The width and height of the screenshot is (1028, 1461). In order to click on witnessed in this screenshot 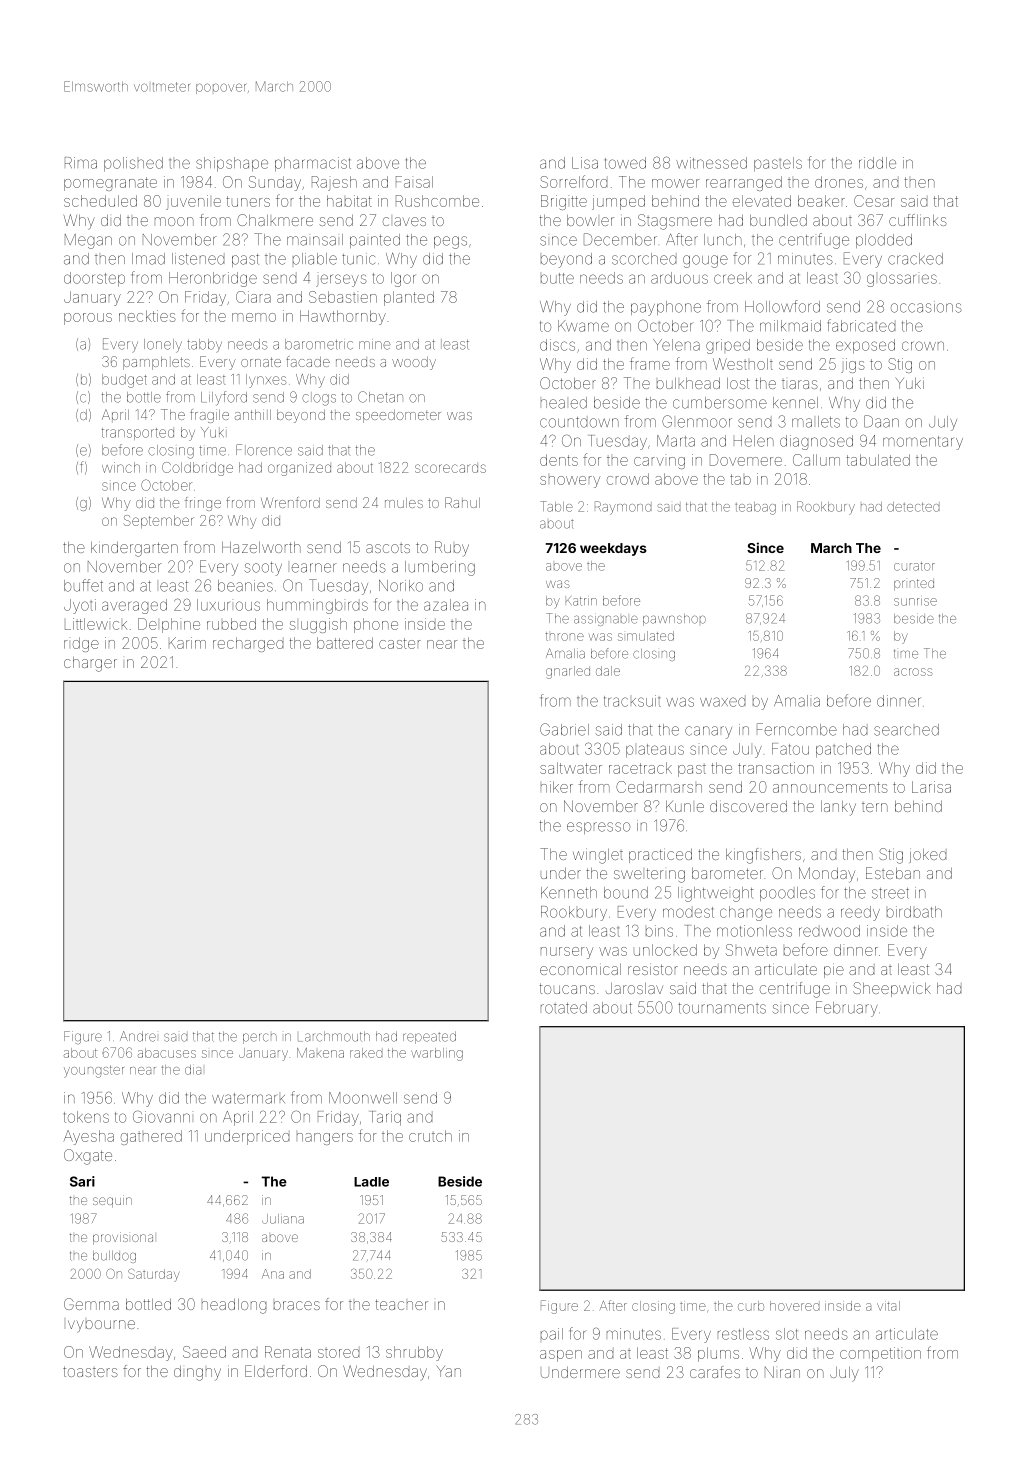, I will do `click(711, 163)`.
